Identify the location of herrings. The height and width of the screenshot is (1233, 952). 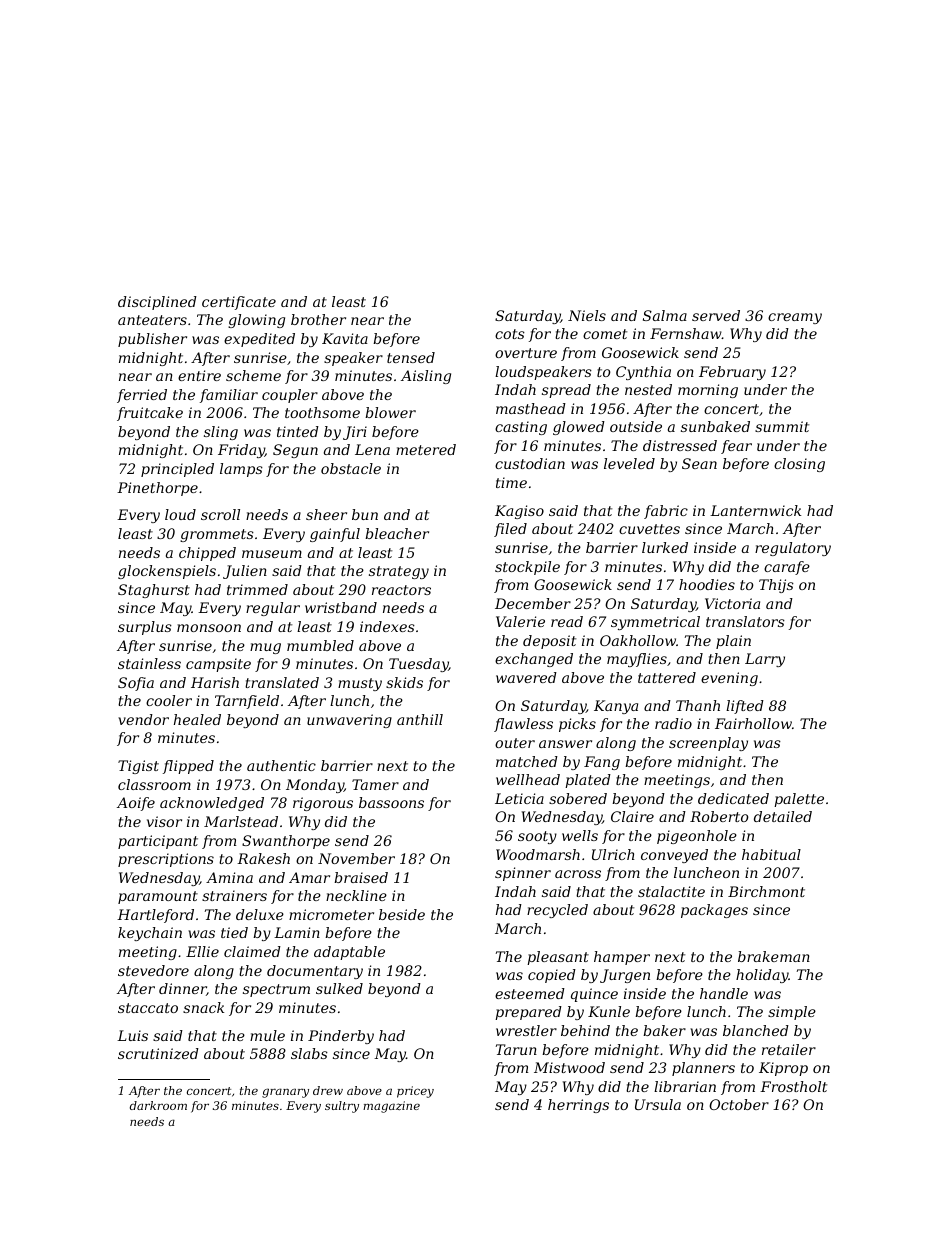
(578, 1106).
